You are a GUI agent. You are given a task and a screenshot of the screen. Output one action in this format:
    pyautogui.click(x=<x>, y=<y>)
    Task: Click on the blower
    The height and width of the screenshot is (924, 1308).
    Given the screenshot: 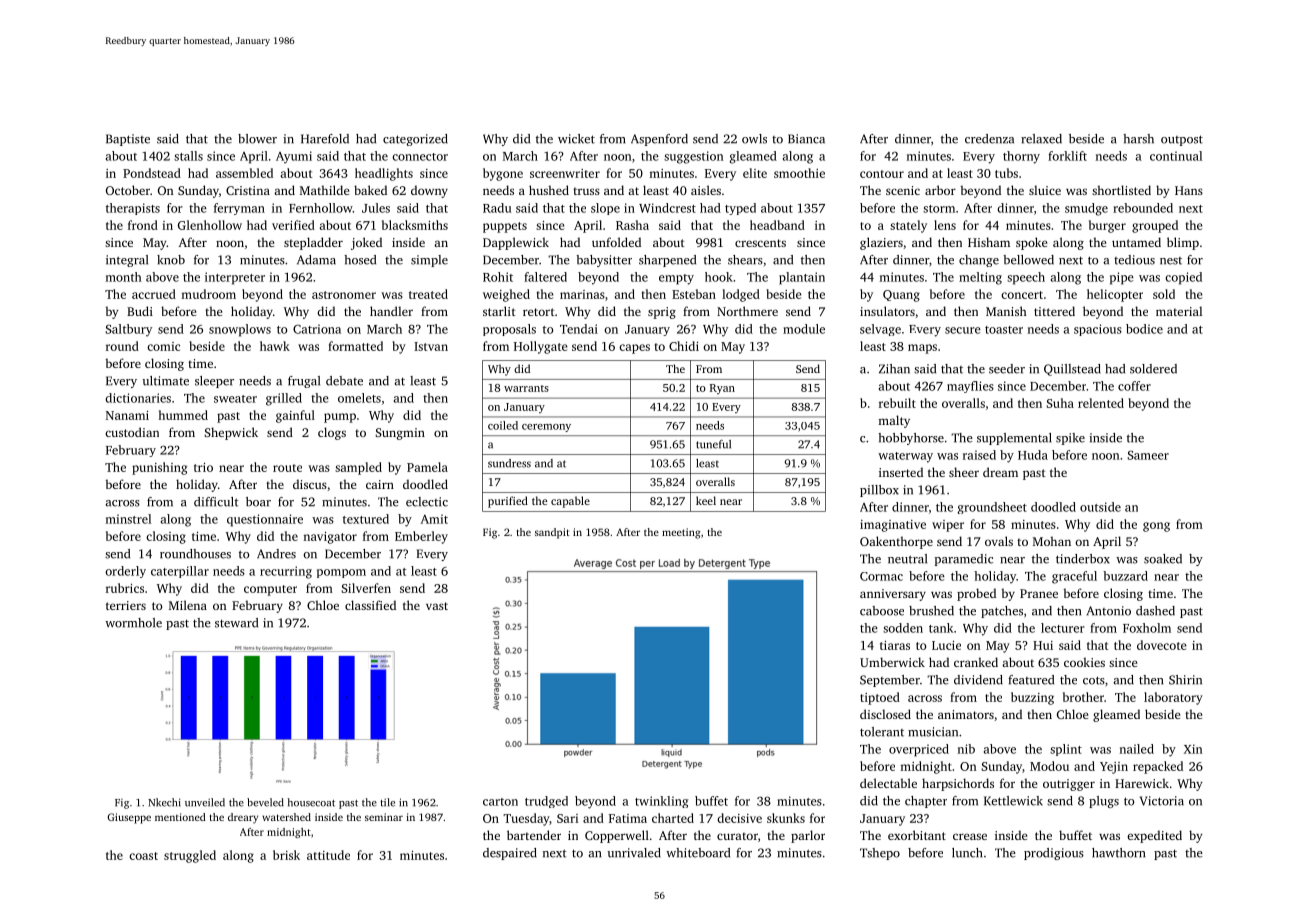 What is the action you would take?
    pyautogui.click(x=257, y=139)
